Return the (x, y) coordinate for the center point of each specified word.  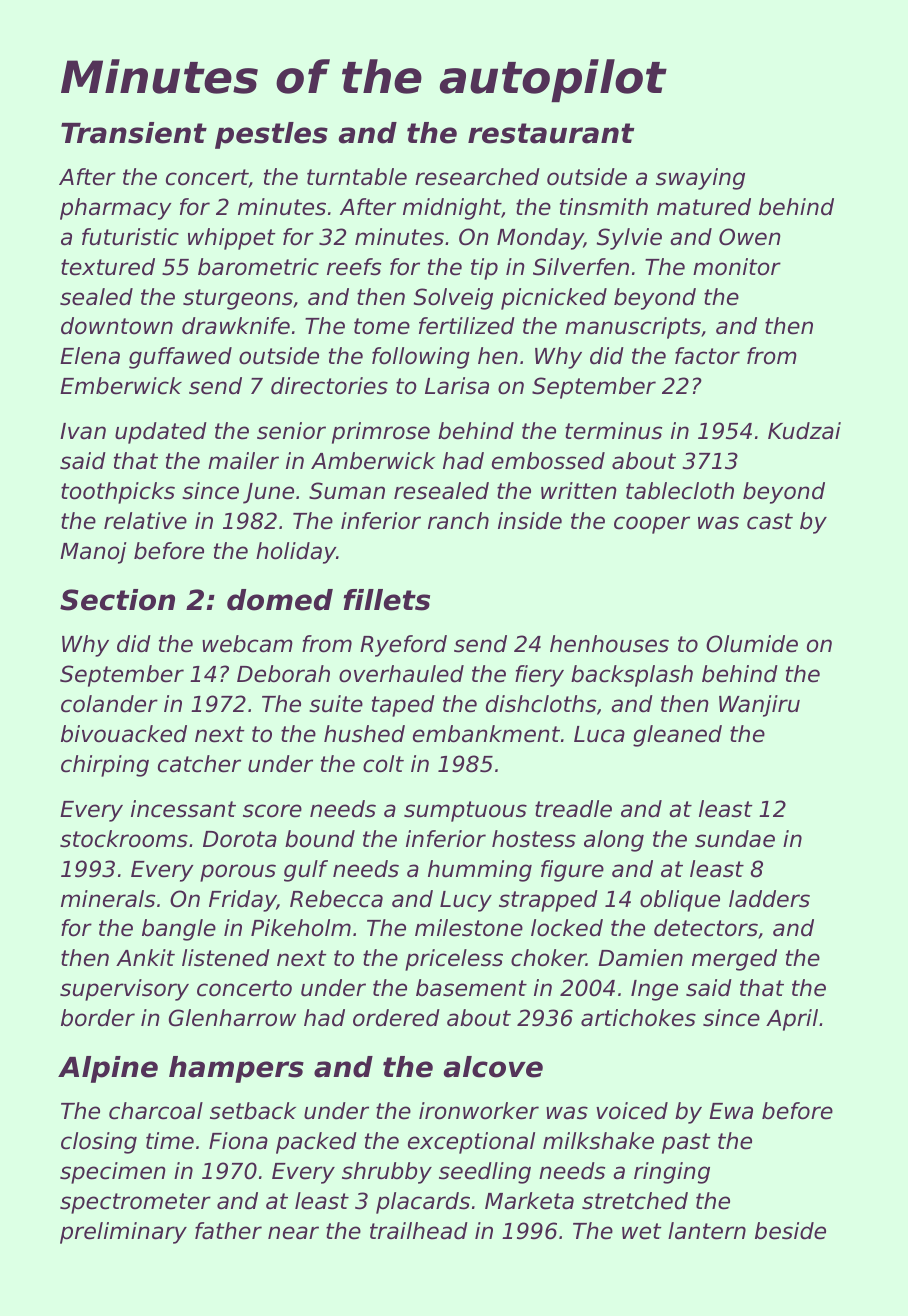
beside (790, 1231)
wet (642, 1231)
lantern (707, 1231)
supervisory (124, 990)
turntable (357, 177)
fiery (539, 676)
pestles (271, 135)
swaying (700, 179)
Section (117, 600)
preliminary (123, 1233)
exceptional (471, 1143)
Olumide (752, 644)
